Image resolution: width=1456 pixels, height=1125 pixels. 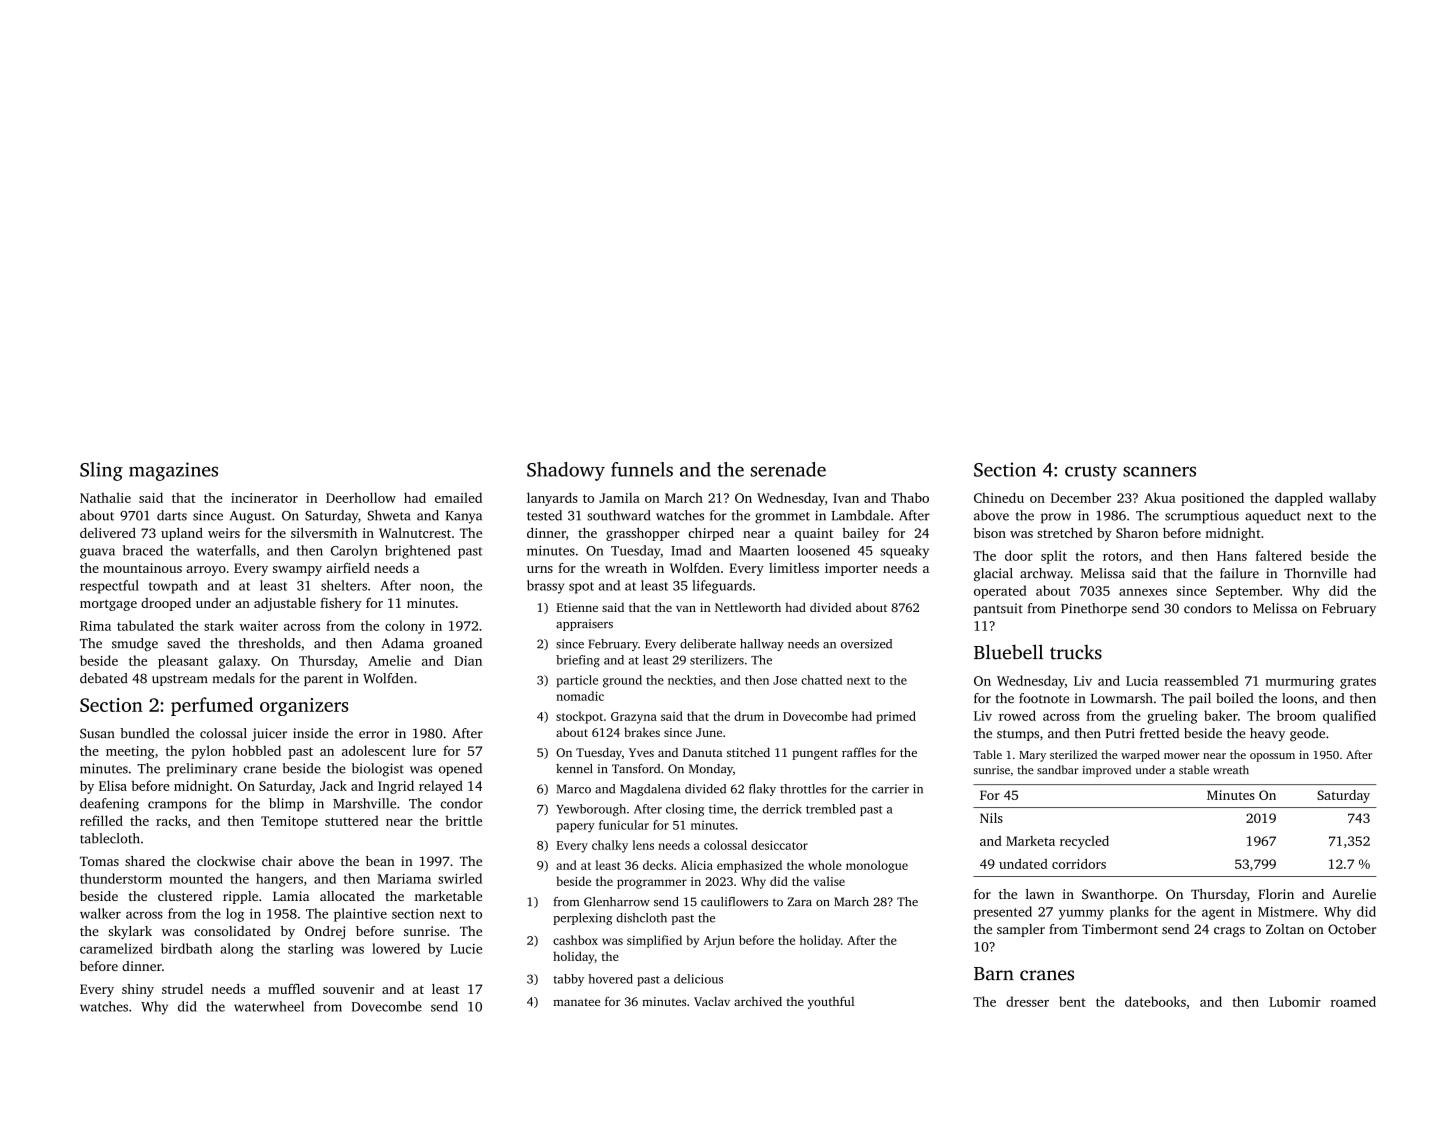 What do you see at coordinates (552, 499) in the image?
I see `lanyards` at bounding box center [552, 499].
